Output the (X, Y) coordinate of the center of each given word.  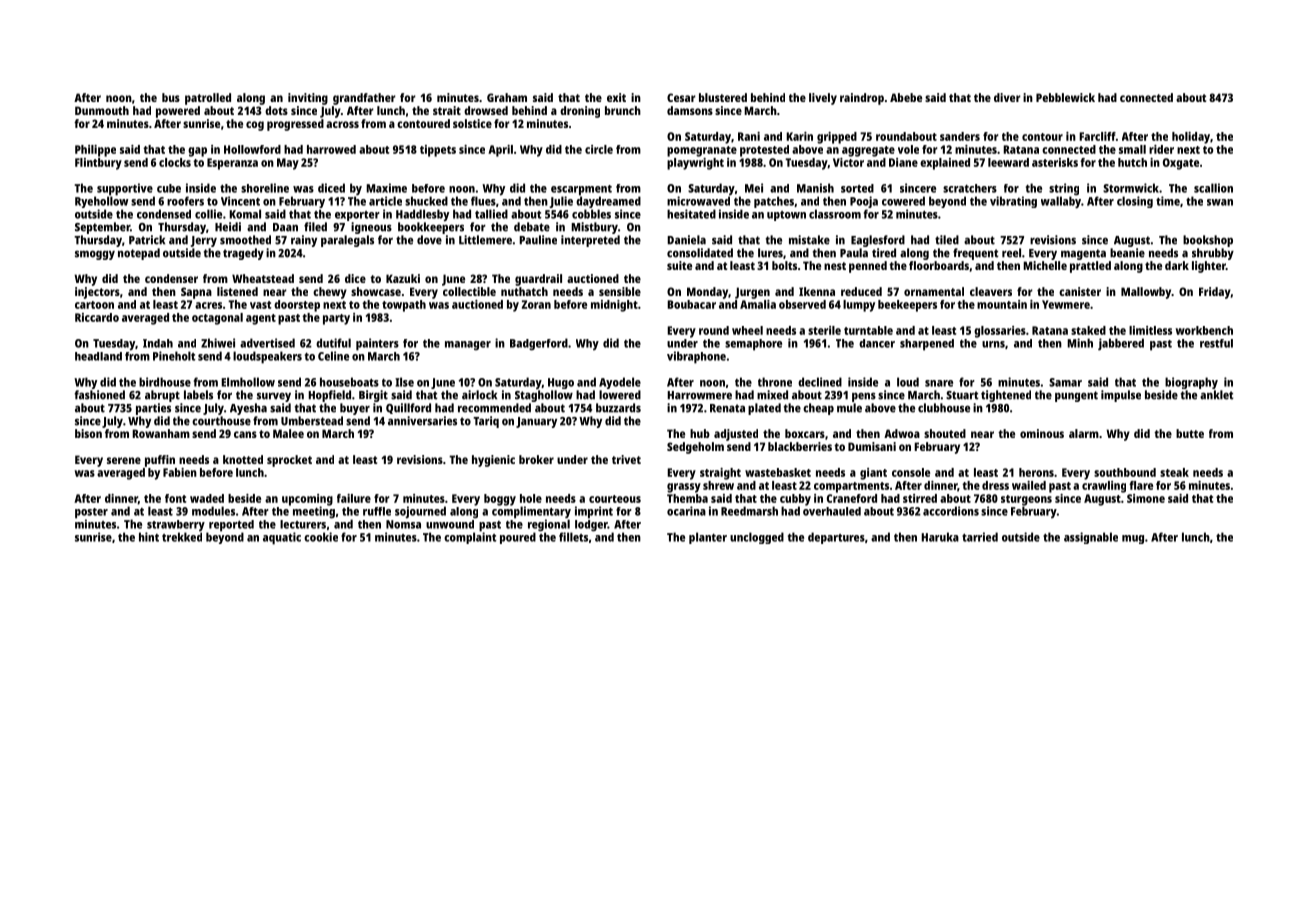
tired (884, 253)
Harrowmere (699, 395)
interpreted (590, 241)
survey (274, 397)
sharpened (927, 345)
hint (149, 537)
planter (708, 538)
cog (255, 126)
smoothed (245, 240)
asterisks (1055, 162)
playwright (695, 164)
